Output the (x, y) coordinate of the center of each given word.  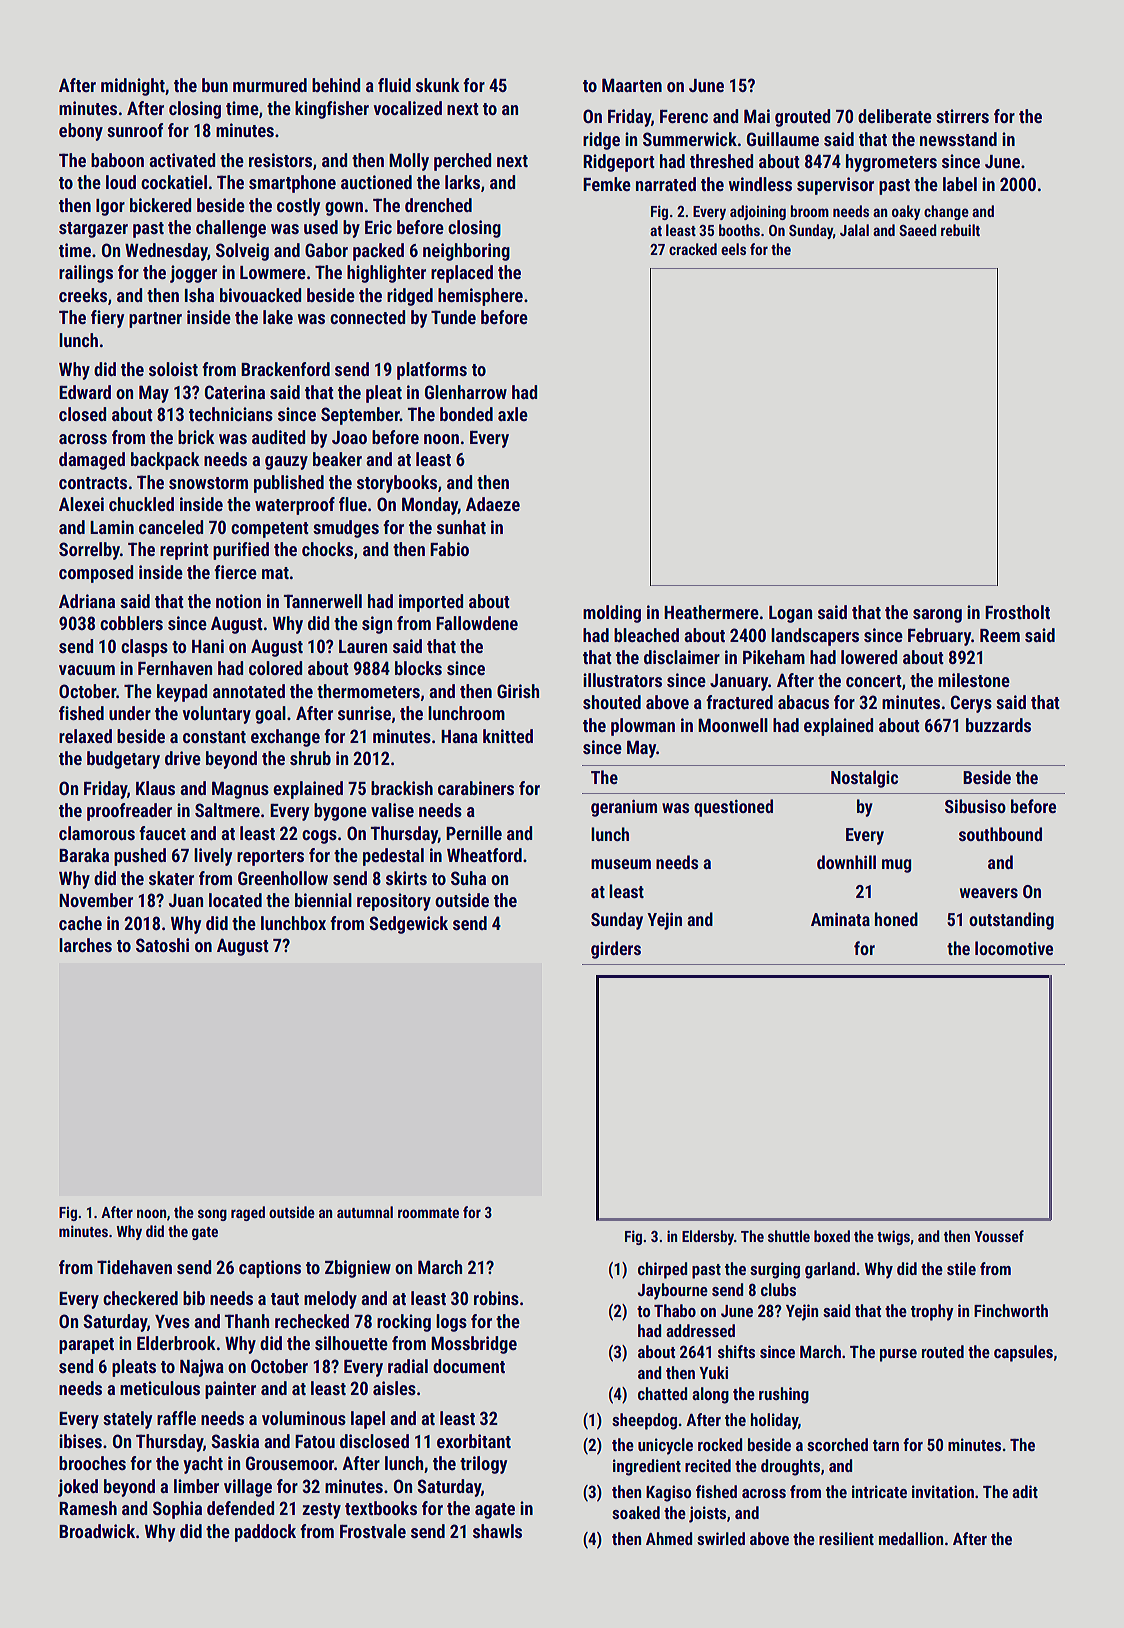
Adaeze (493, 504)
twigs (893, 1237)
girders (616, 950)
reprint (184, 551)
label (960, 184)
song (212, 1215)
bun (215, 85)
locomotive (1014, 948)
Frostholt (1017, 612)
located (235, 900)
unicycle (665, 1446)
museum (621, 864)
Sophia (177, 1510)
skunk (438, 85)
